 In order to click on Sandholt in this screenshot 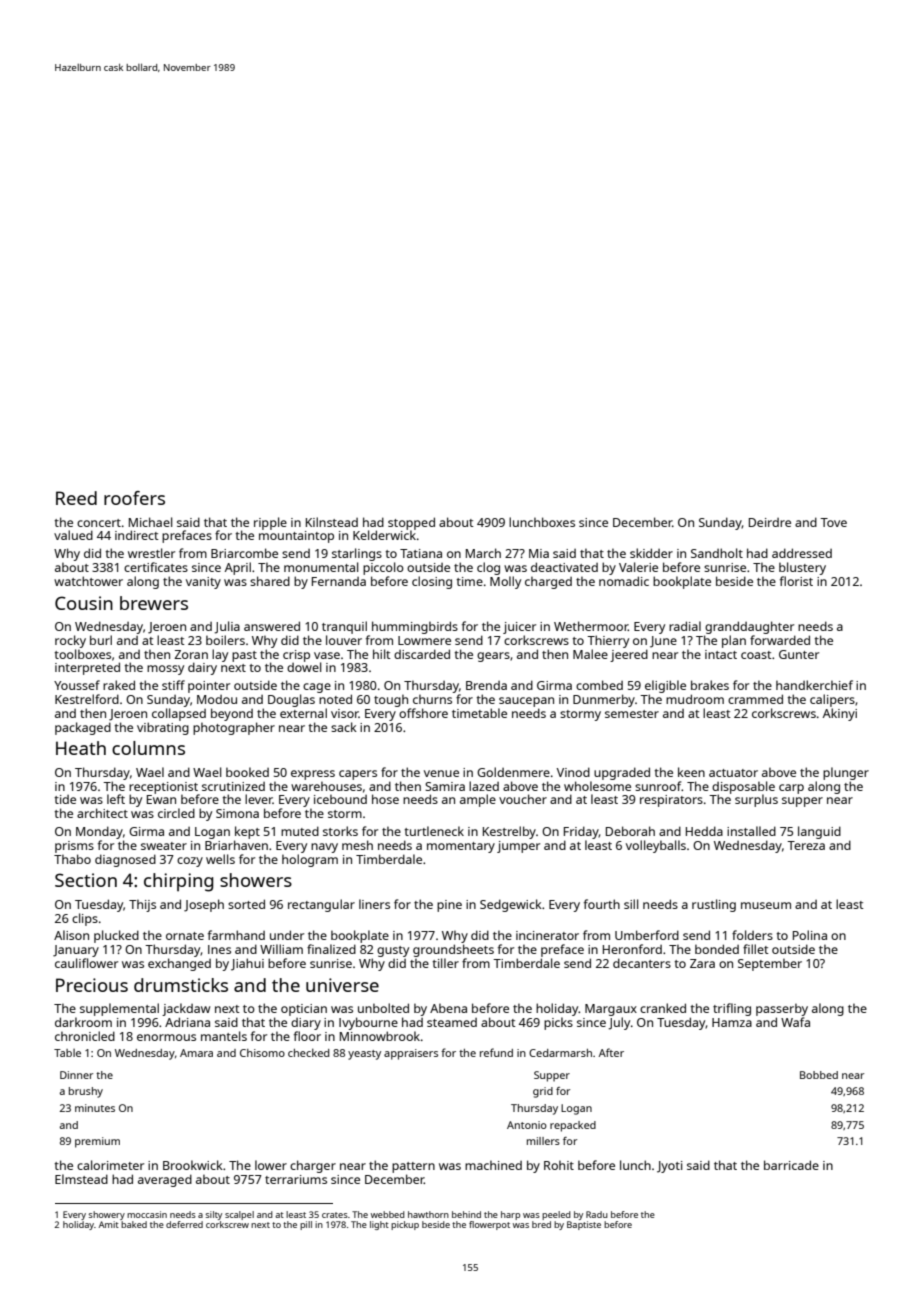, I will do `click(717, 553)`.
